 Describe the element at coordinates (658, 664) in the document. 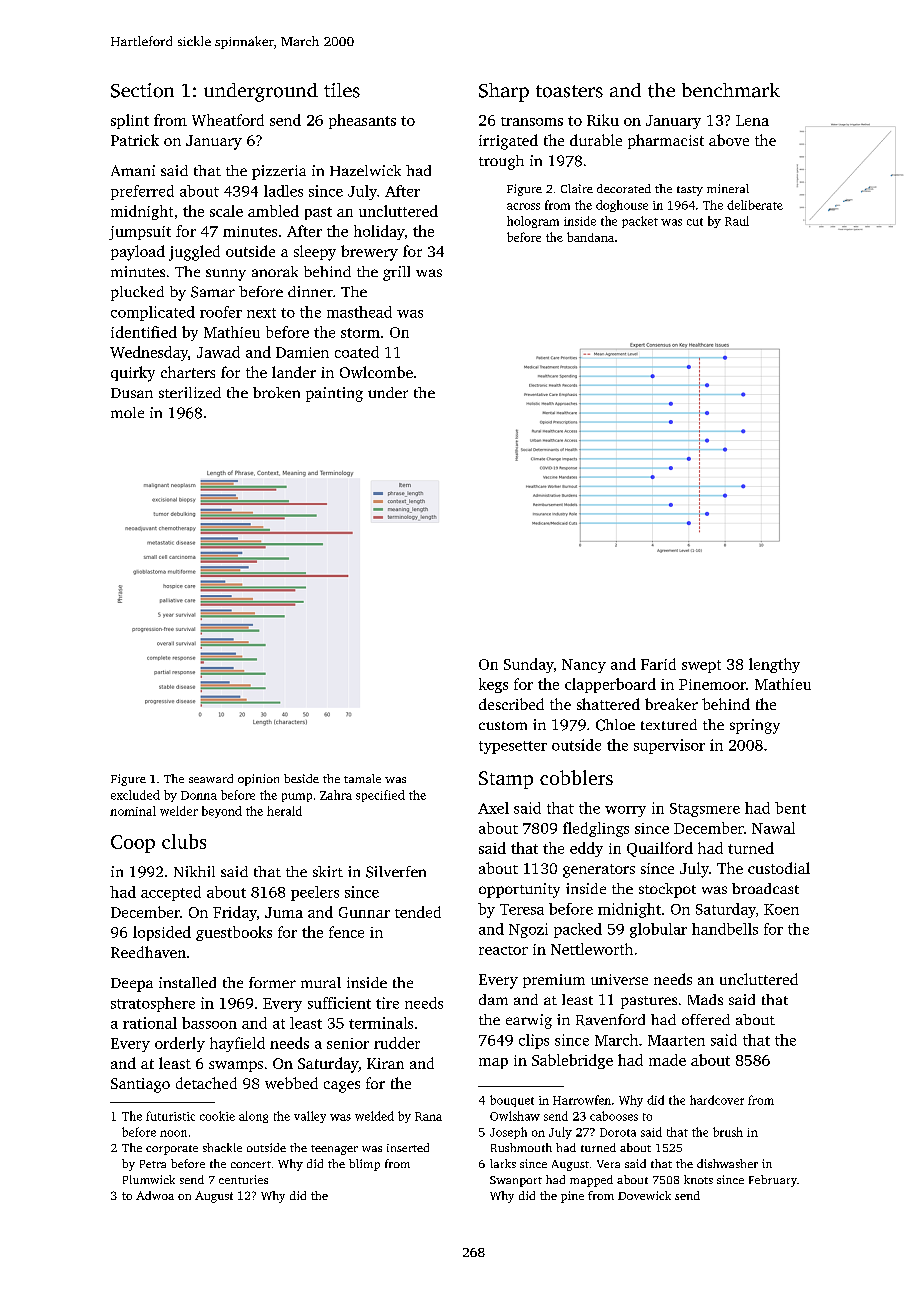

I see `Farid` at that location.
